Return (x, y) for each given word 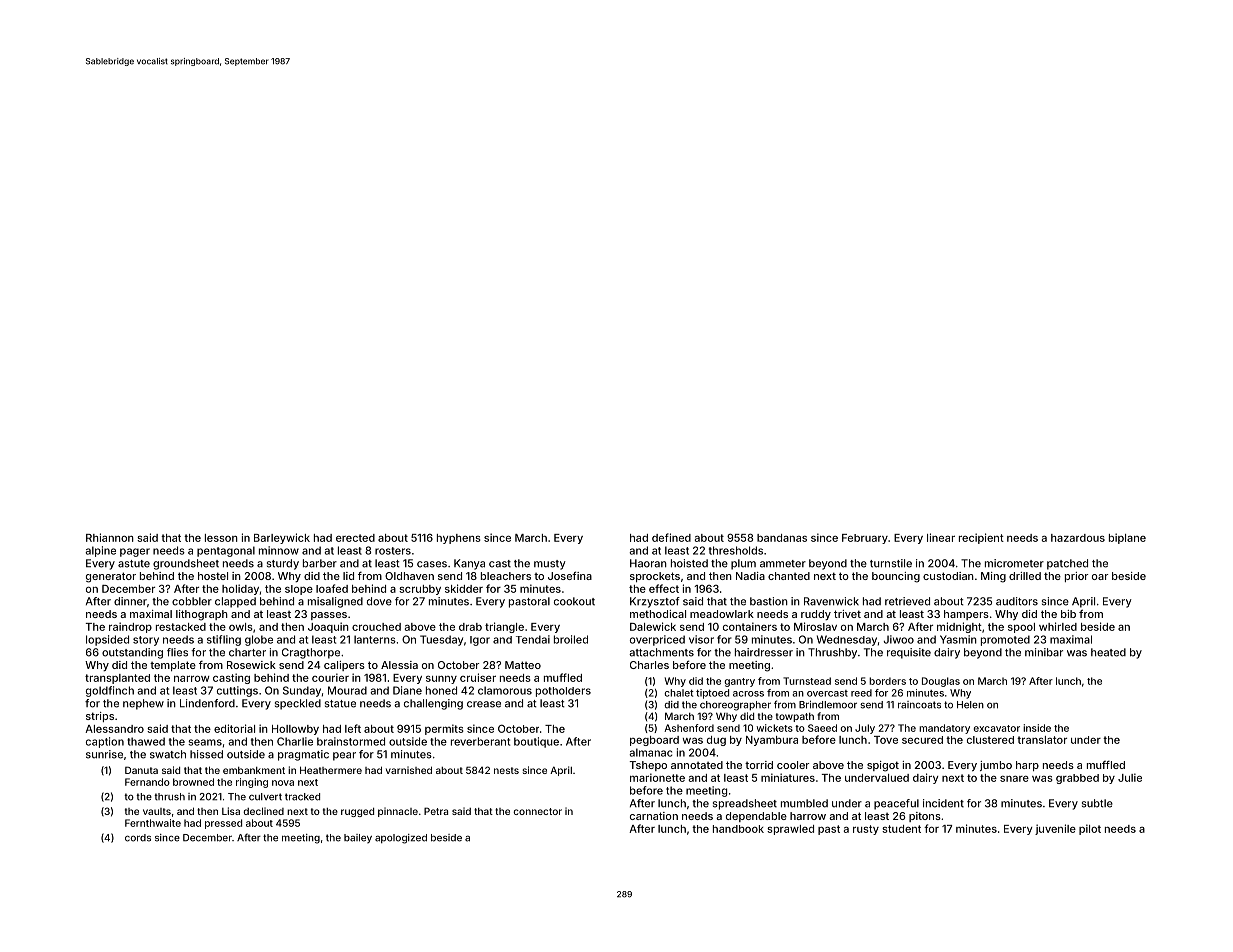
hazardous (1078, 538)
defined (671, 537)
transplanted (117, 679)
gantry (740, 682)
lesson (221, 538)
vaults (157, 811)
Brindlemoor (828, 704)
